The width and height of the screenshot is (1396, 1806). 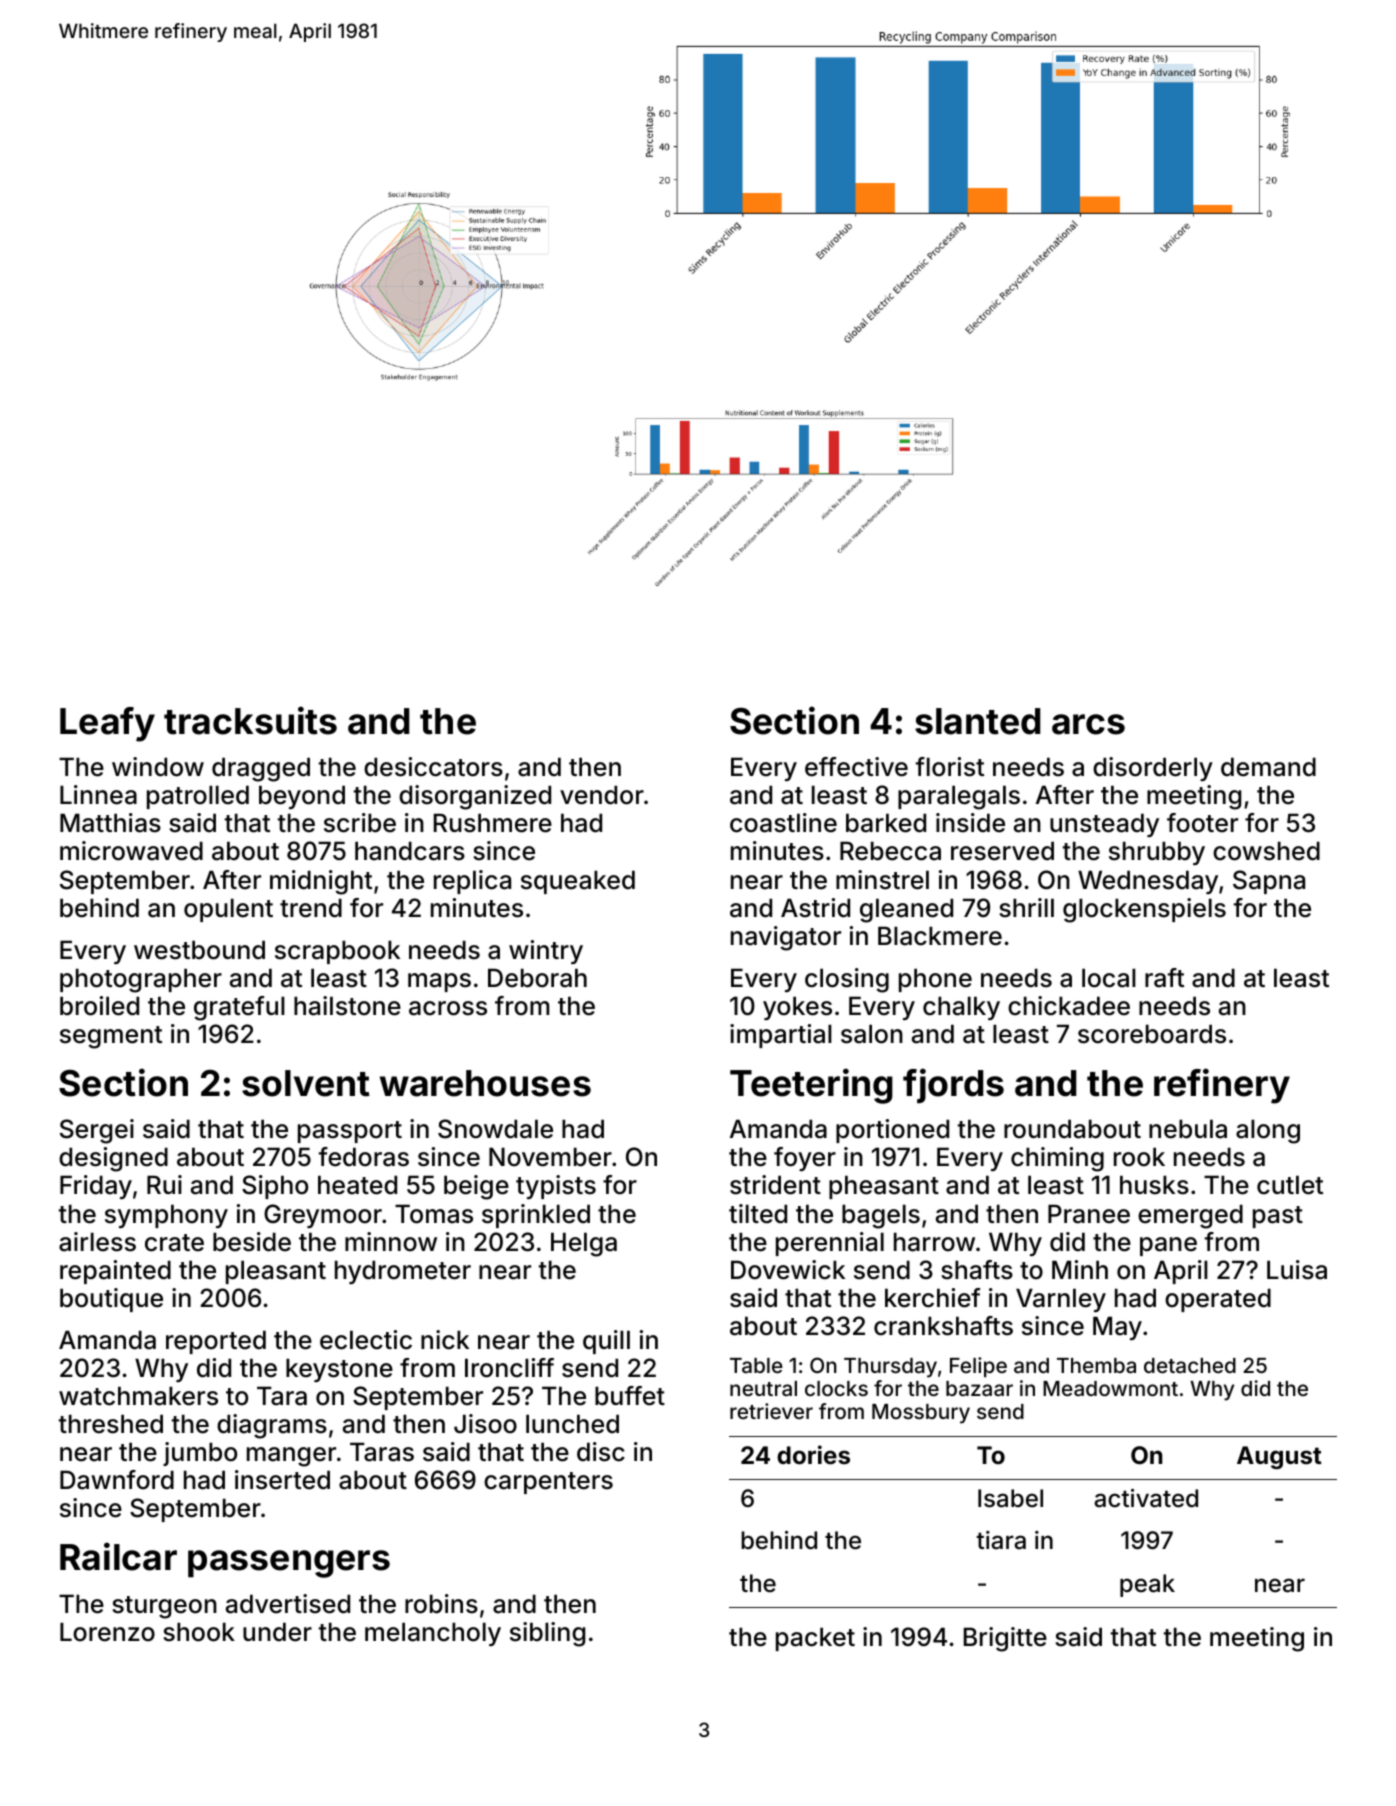 I want to click on Leafy, so click(x=107, y=724).
